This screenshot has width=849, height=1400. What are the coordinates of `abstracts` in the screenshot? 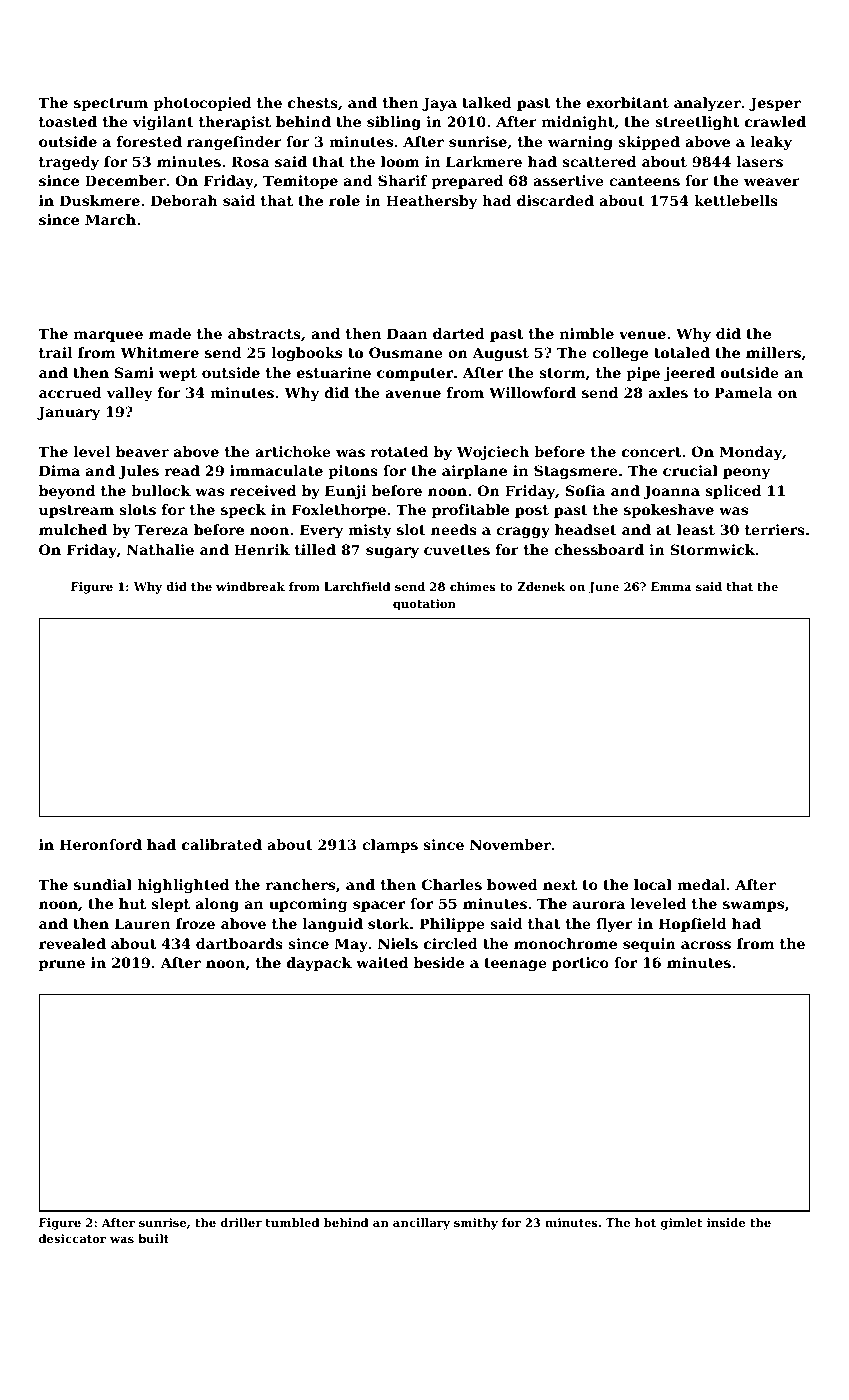 It's located at (264, 333).
